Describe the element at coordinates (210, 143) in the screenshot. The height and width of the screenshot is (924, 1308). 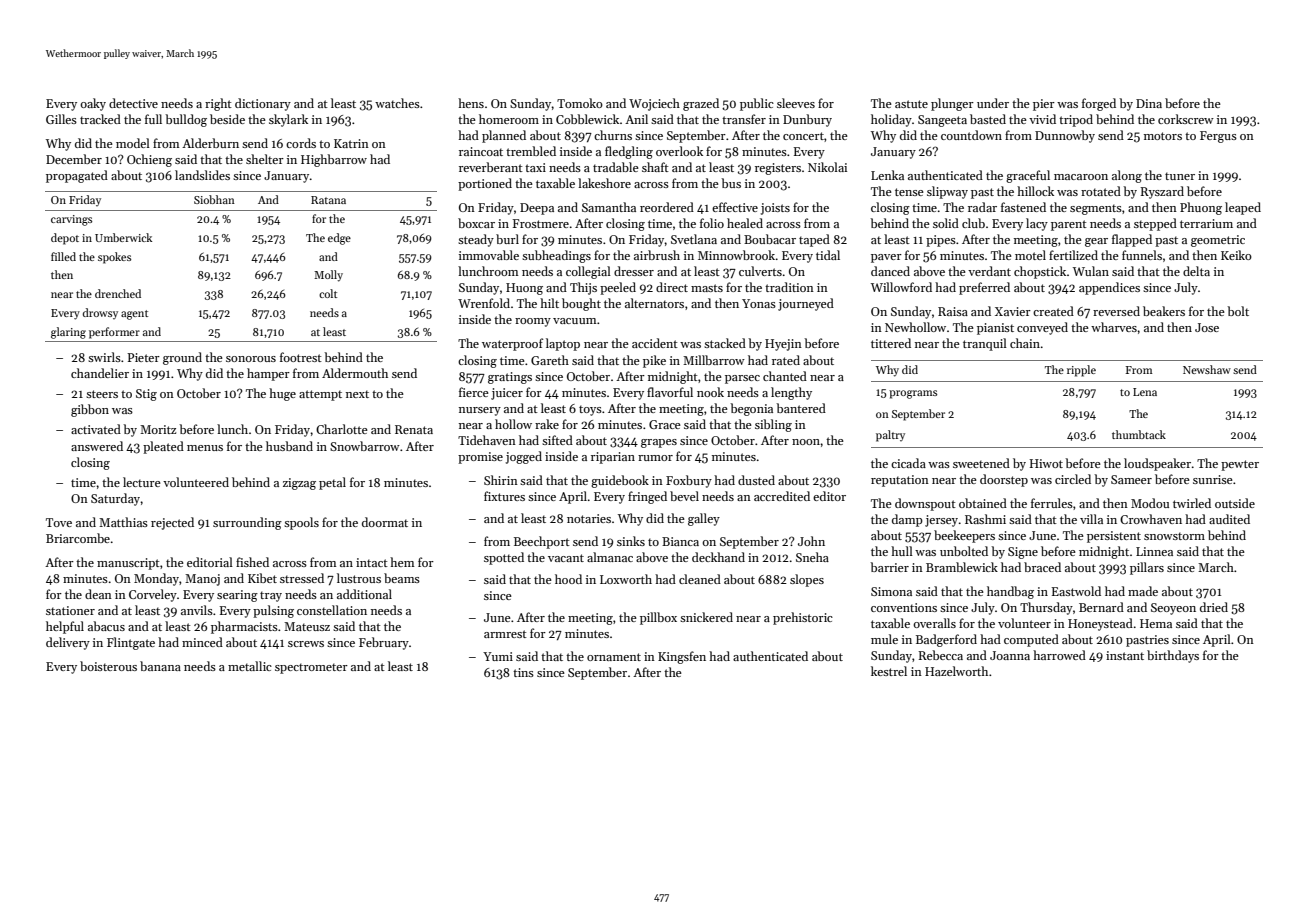
I see `Alderburn` at that location.
